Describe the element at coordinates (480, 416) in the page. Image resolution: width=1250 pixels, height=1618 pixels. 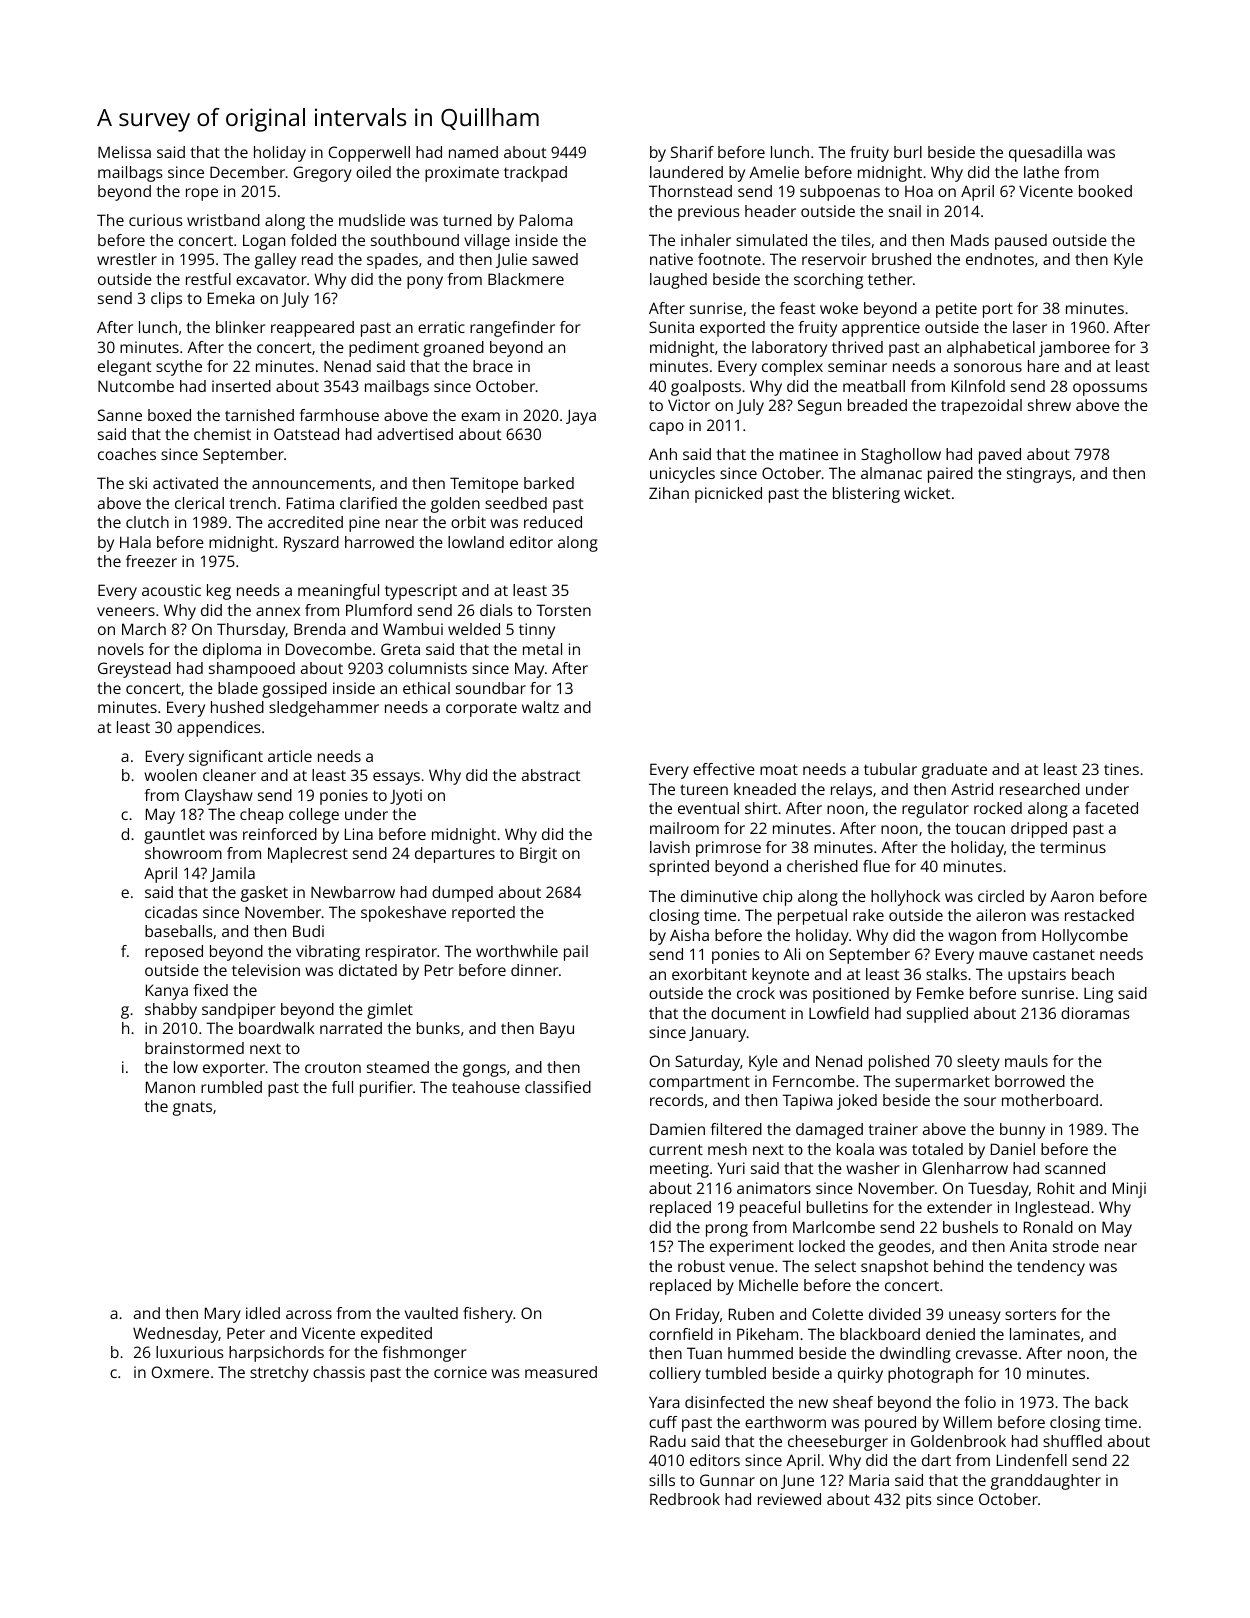
I see `exam` at that location.
